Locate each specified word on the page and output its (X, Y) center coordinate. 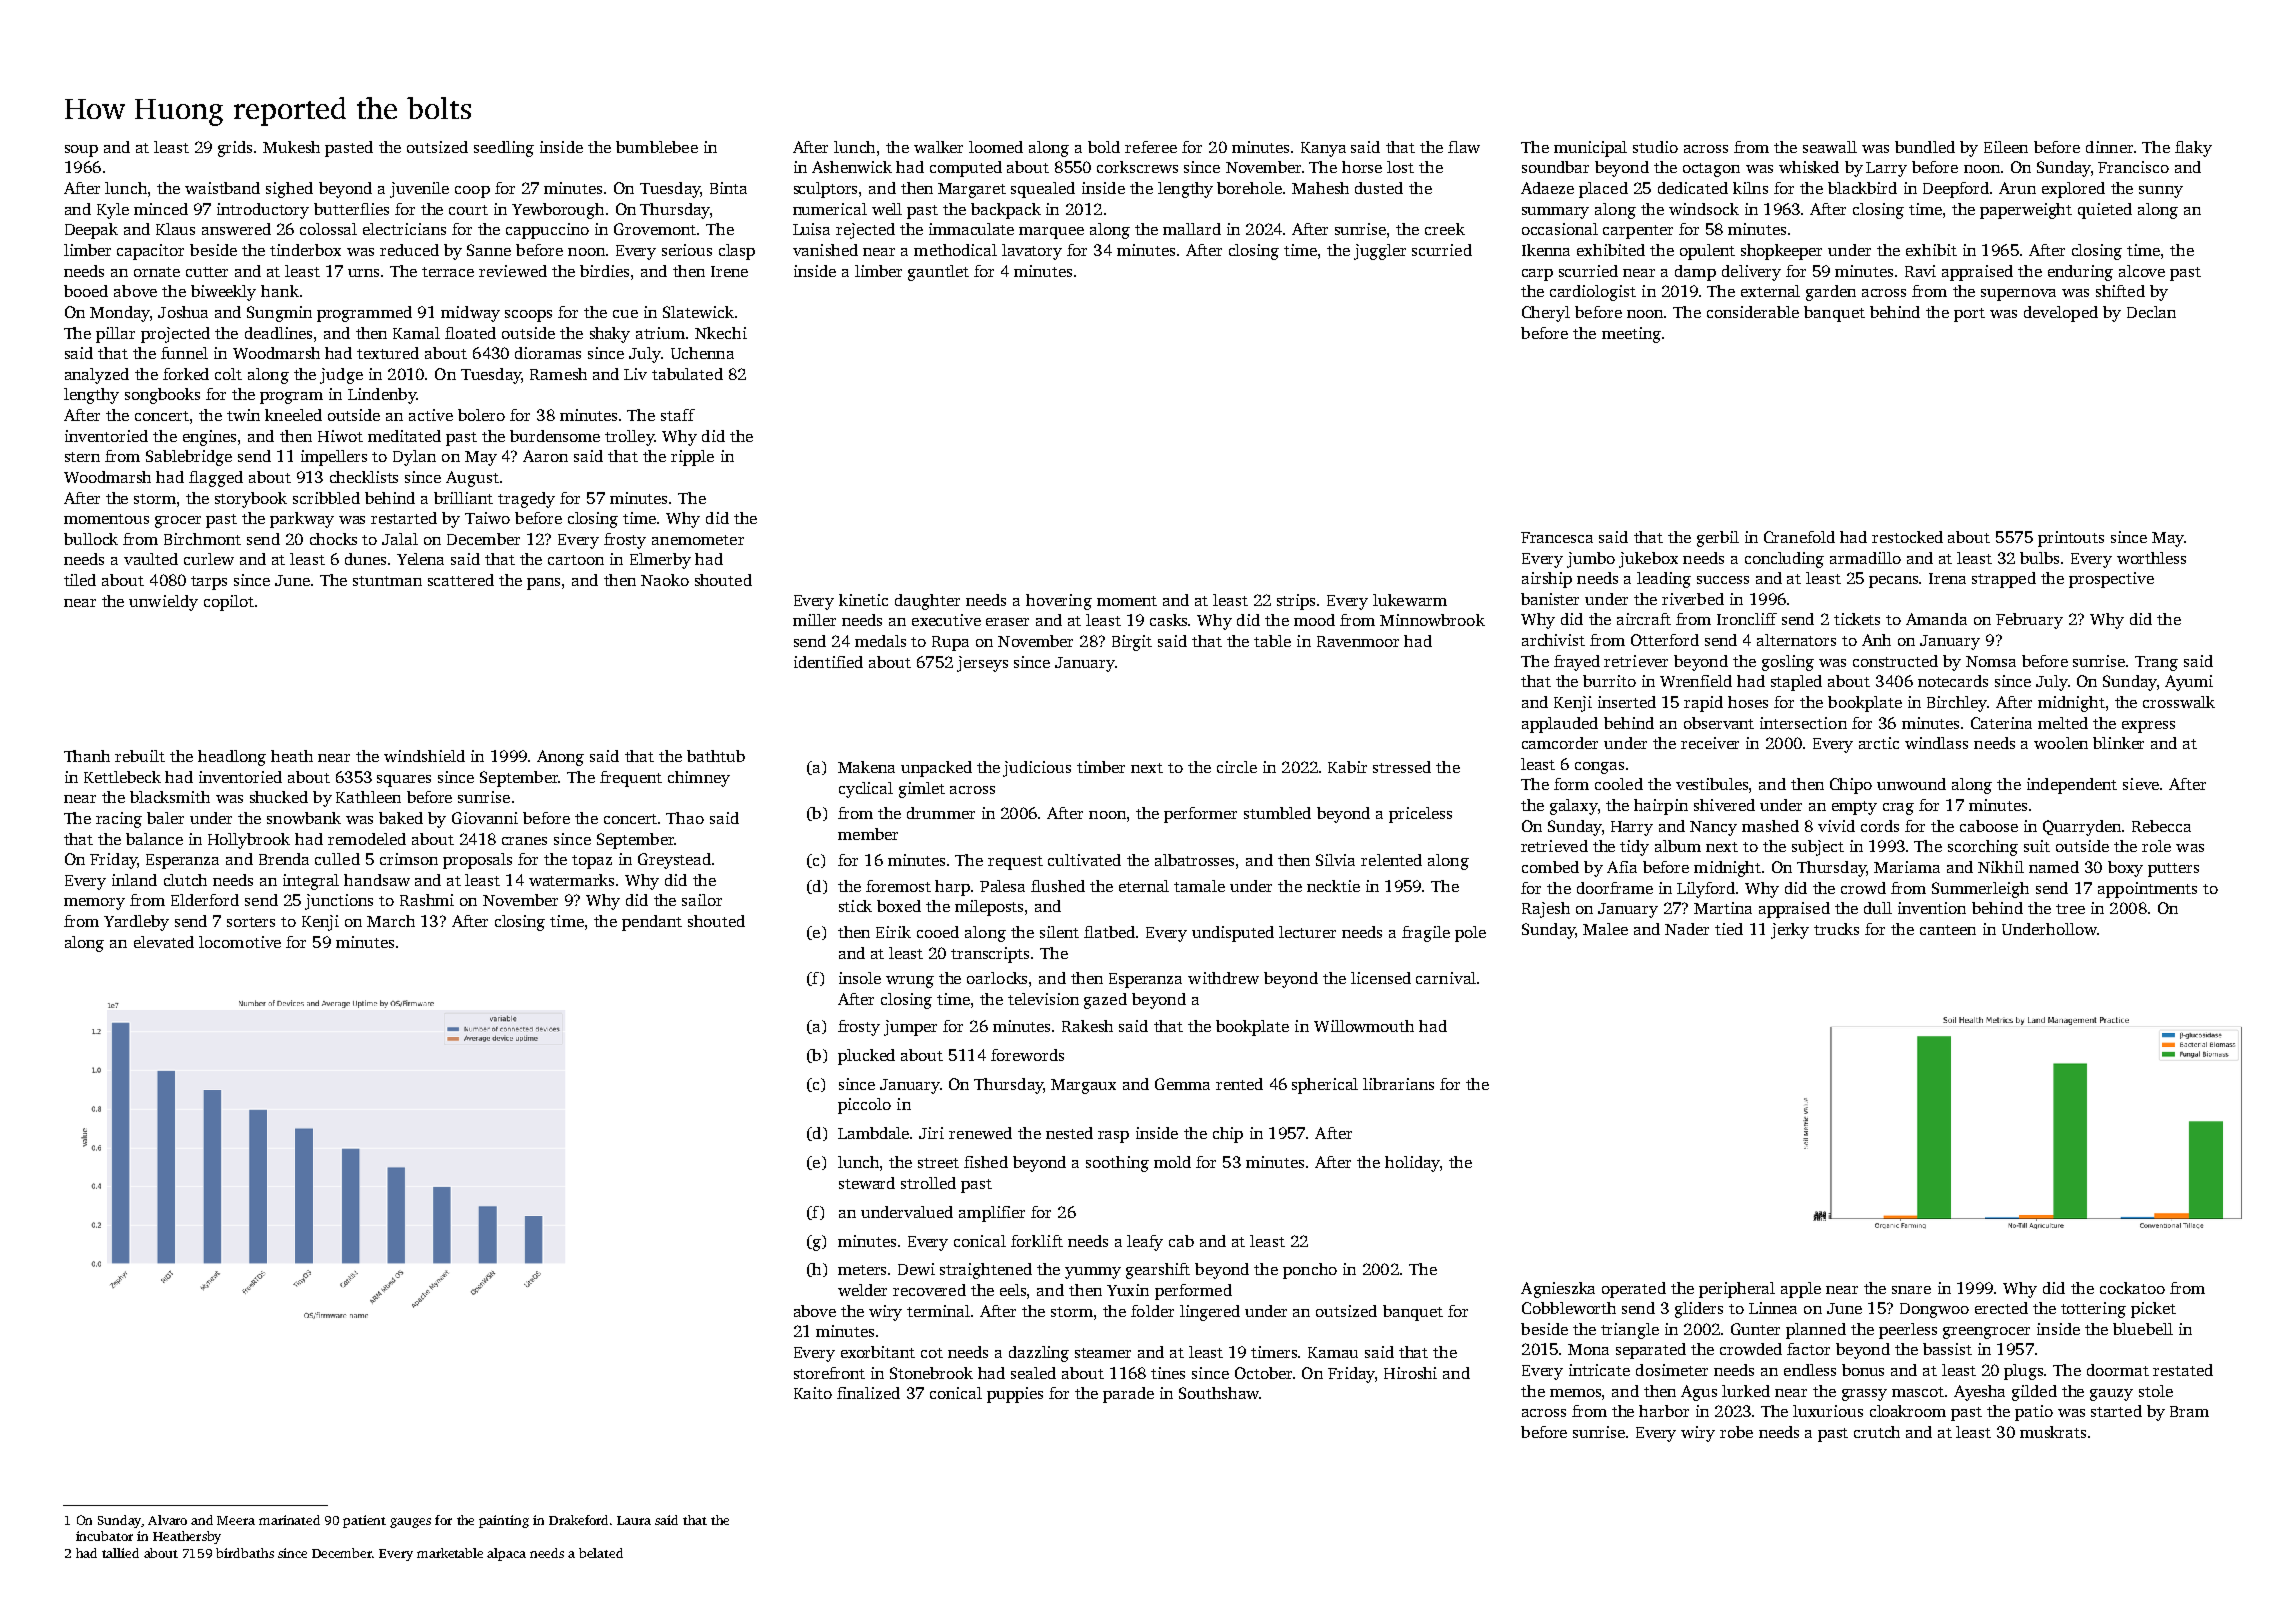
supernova (2018, 295)
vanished (825, 250)
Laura (634, 1520)
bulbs (2039, 558)
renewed (980, 1133)
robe (1736, 1432)
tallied (120, 1553)
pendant (652, 923)
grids (235, 149)
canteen (1948, 930)
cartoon (576, 560)
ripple (692, 458)
